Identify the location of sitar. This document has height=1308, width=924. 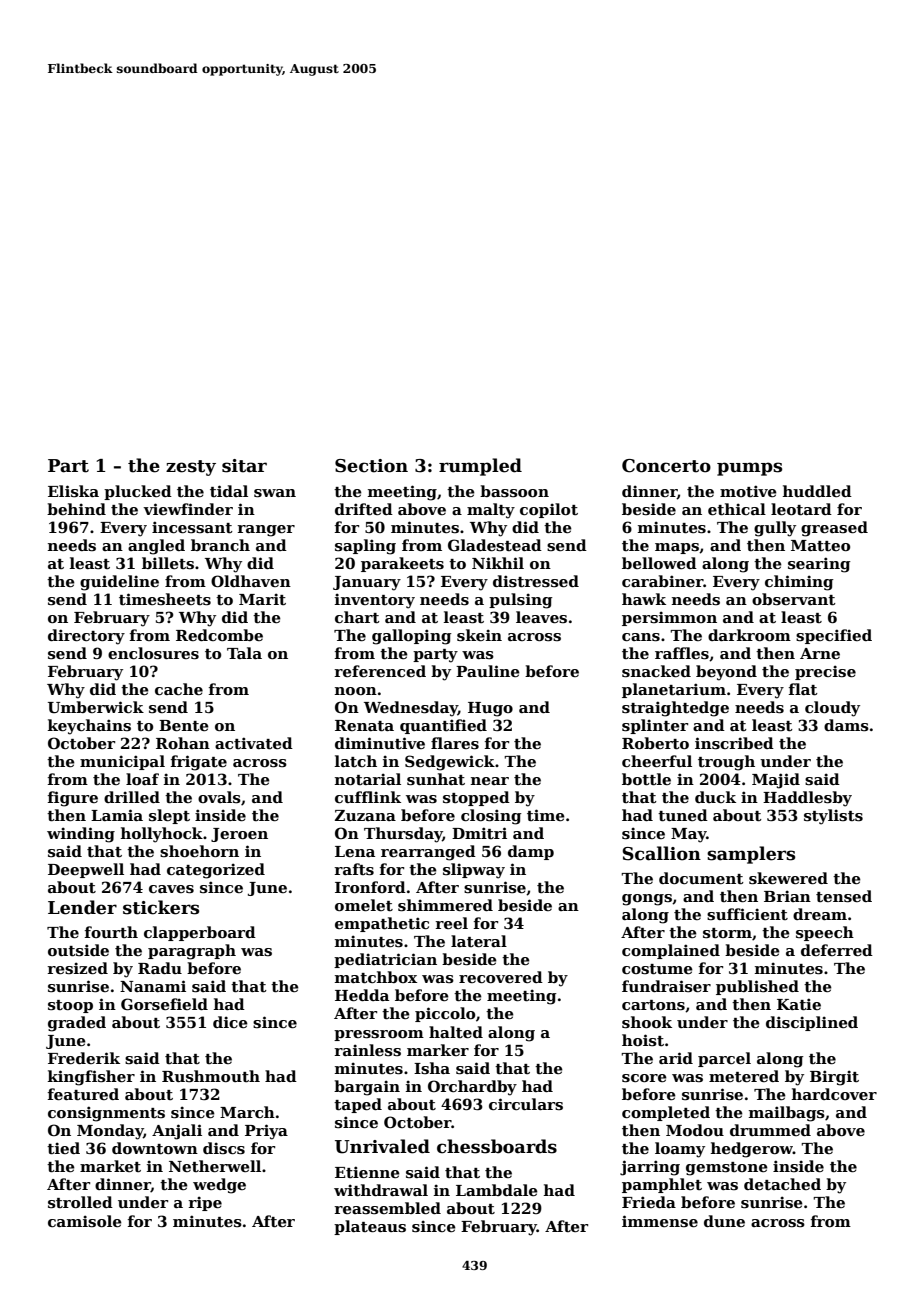
(244, 466).
